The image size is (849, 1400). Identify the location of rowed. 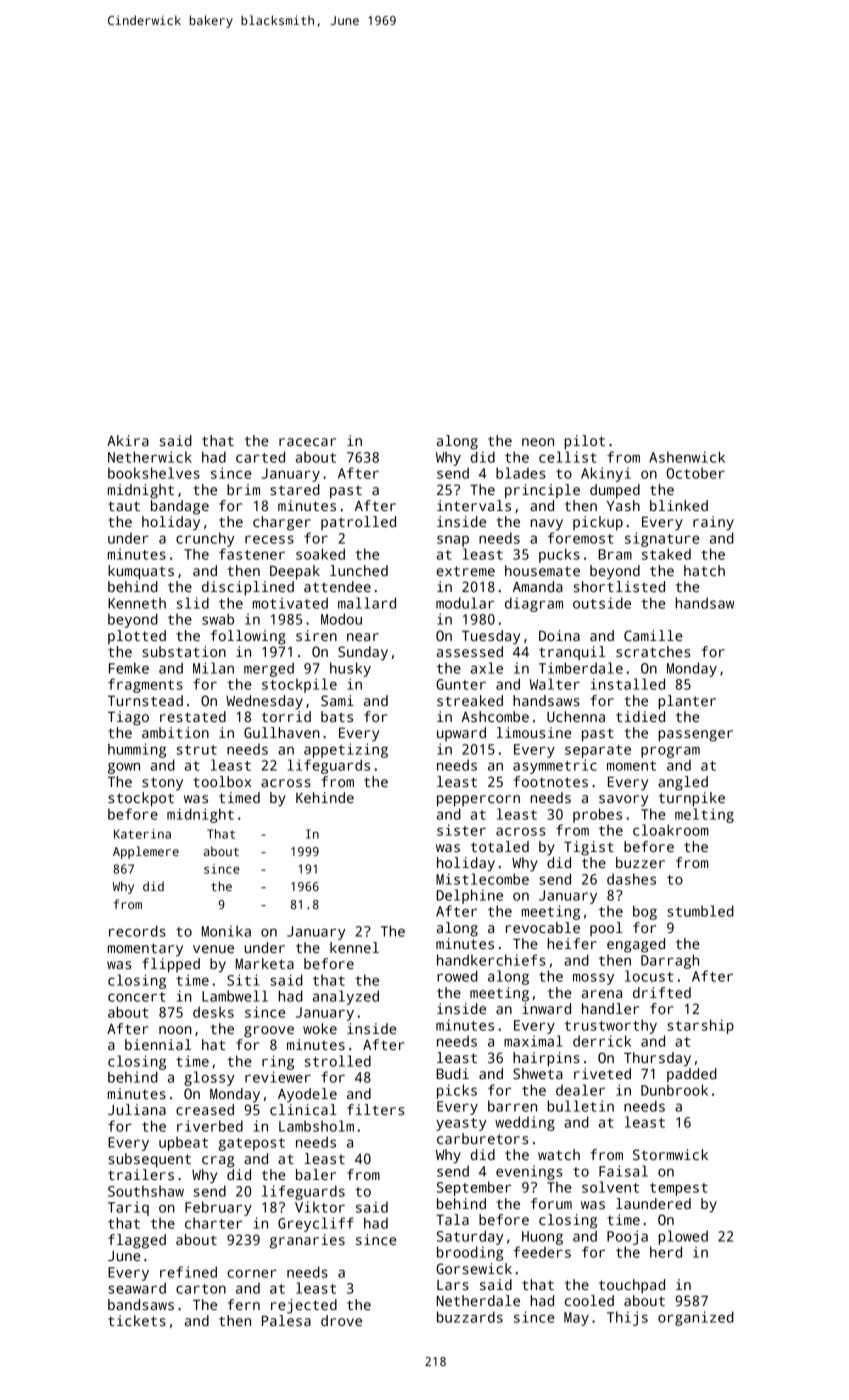
(457, 976).
